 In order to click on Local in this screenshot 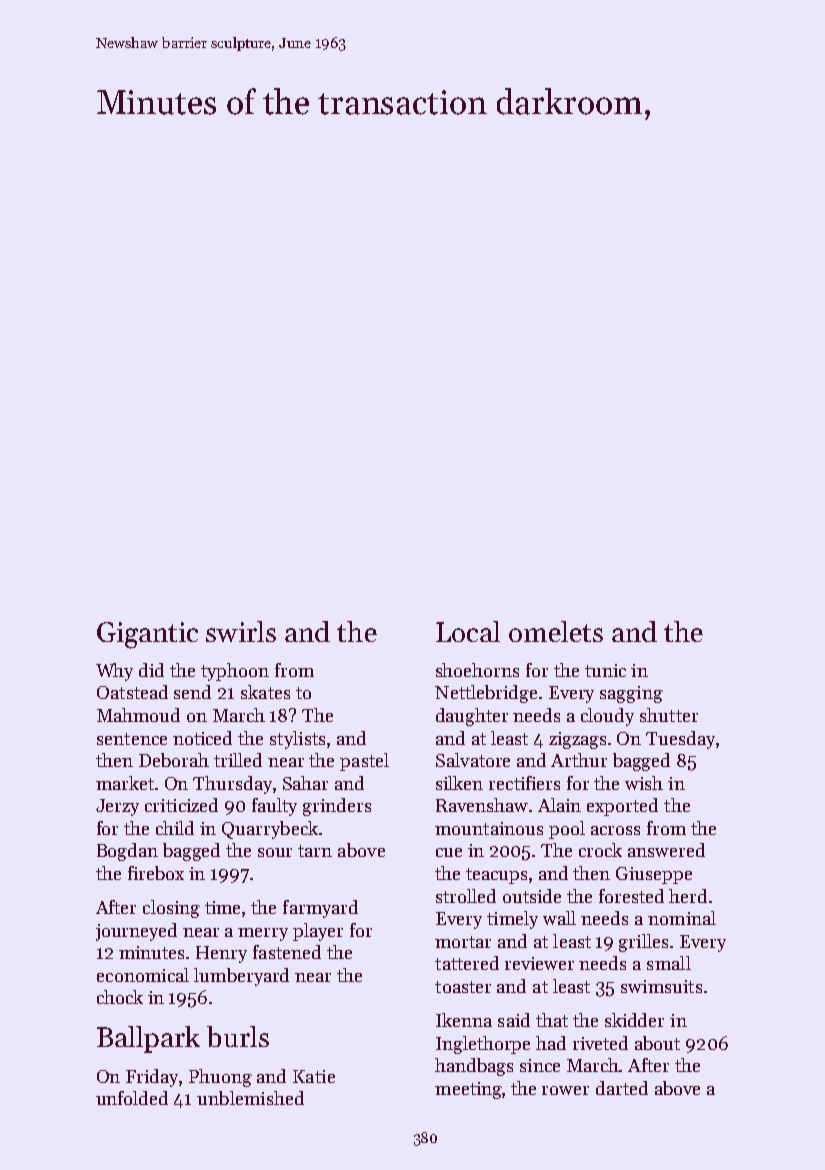, I will do `click(468, 631)`.
